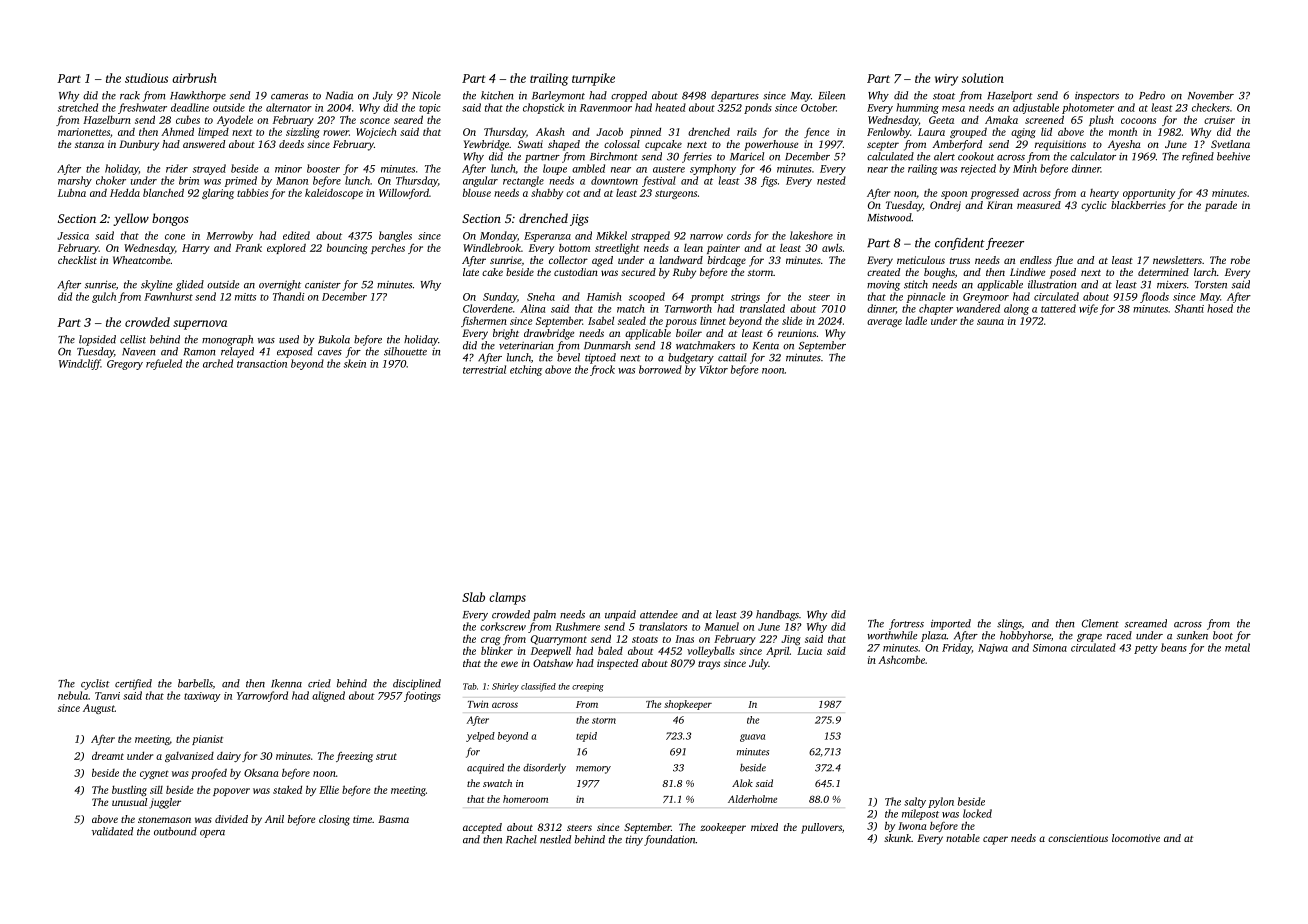 The image size is (1308, 924). Describe the element at coordinates (713, 321) in the screenshot. I see `linnet` at that location.
